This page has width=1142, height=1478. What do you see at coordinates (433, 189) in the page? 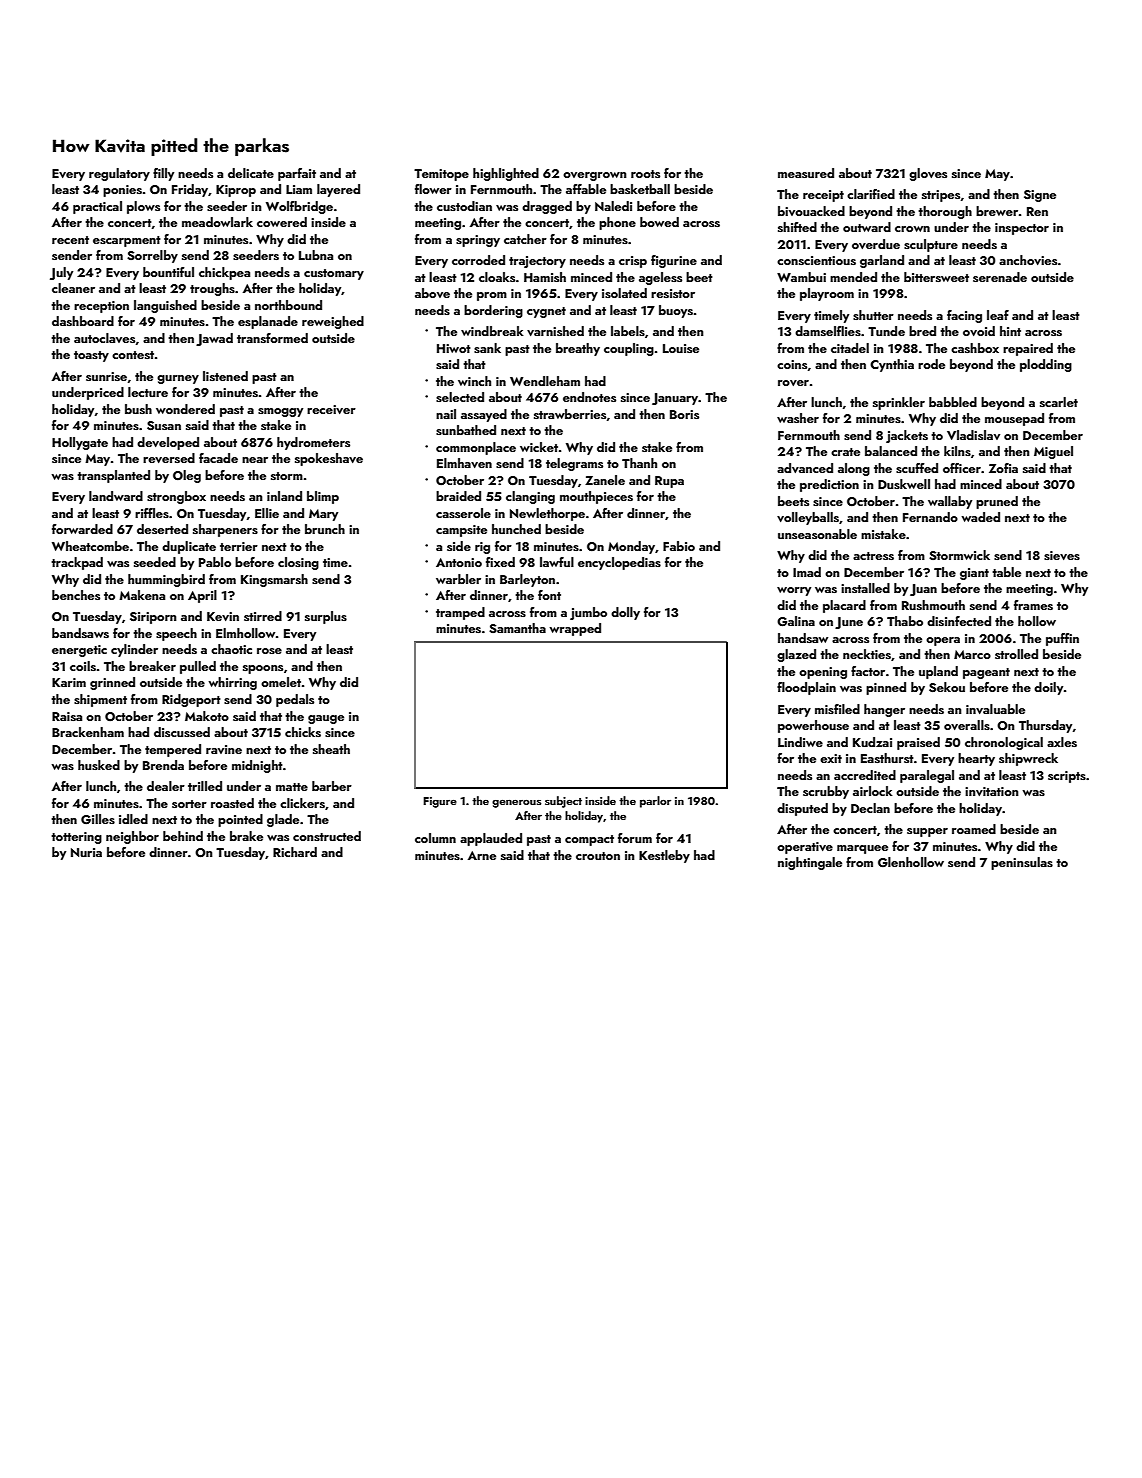
I see `flower` at bounding box center [433, 189].
